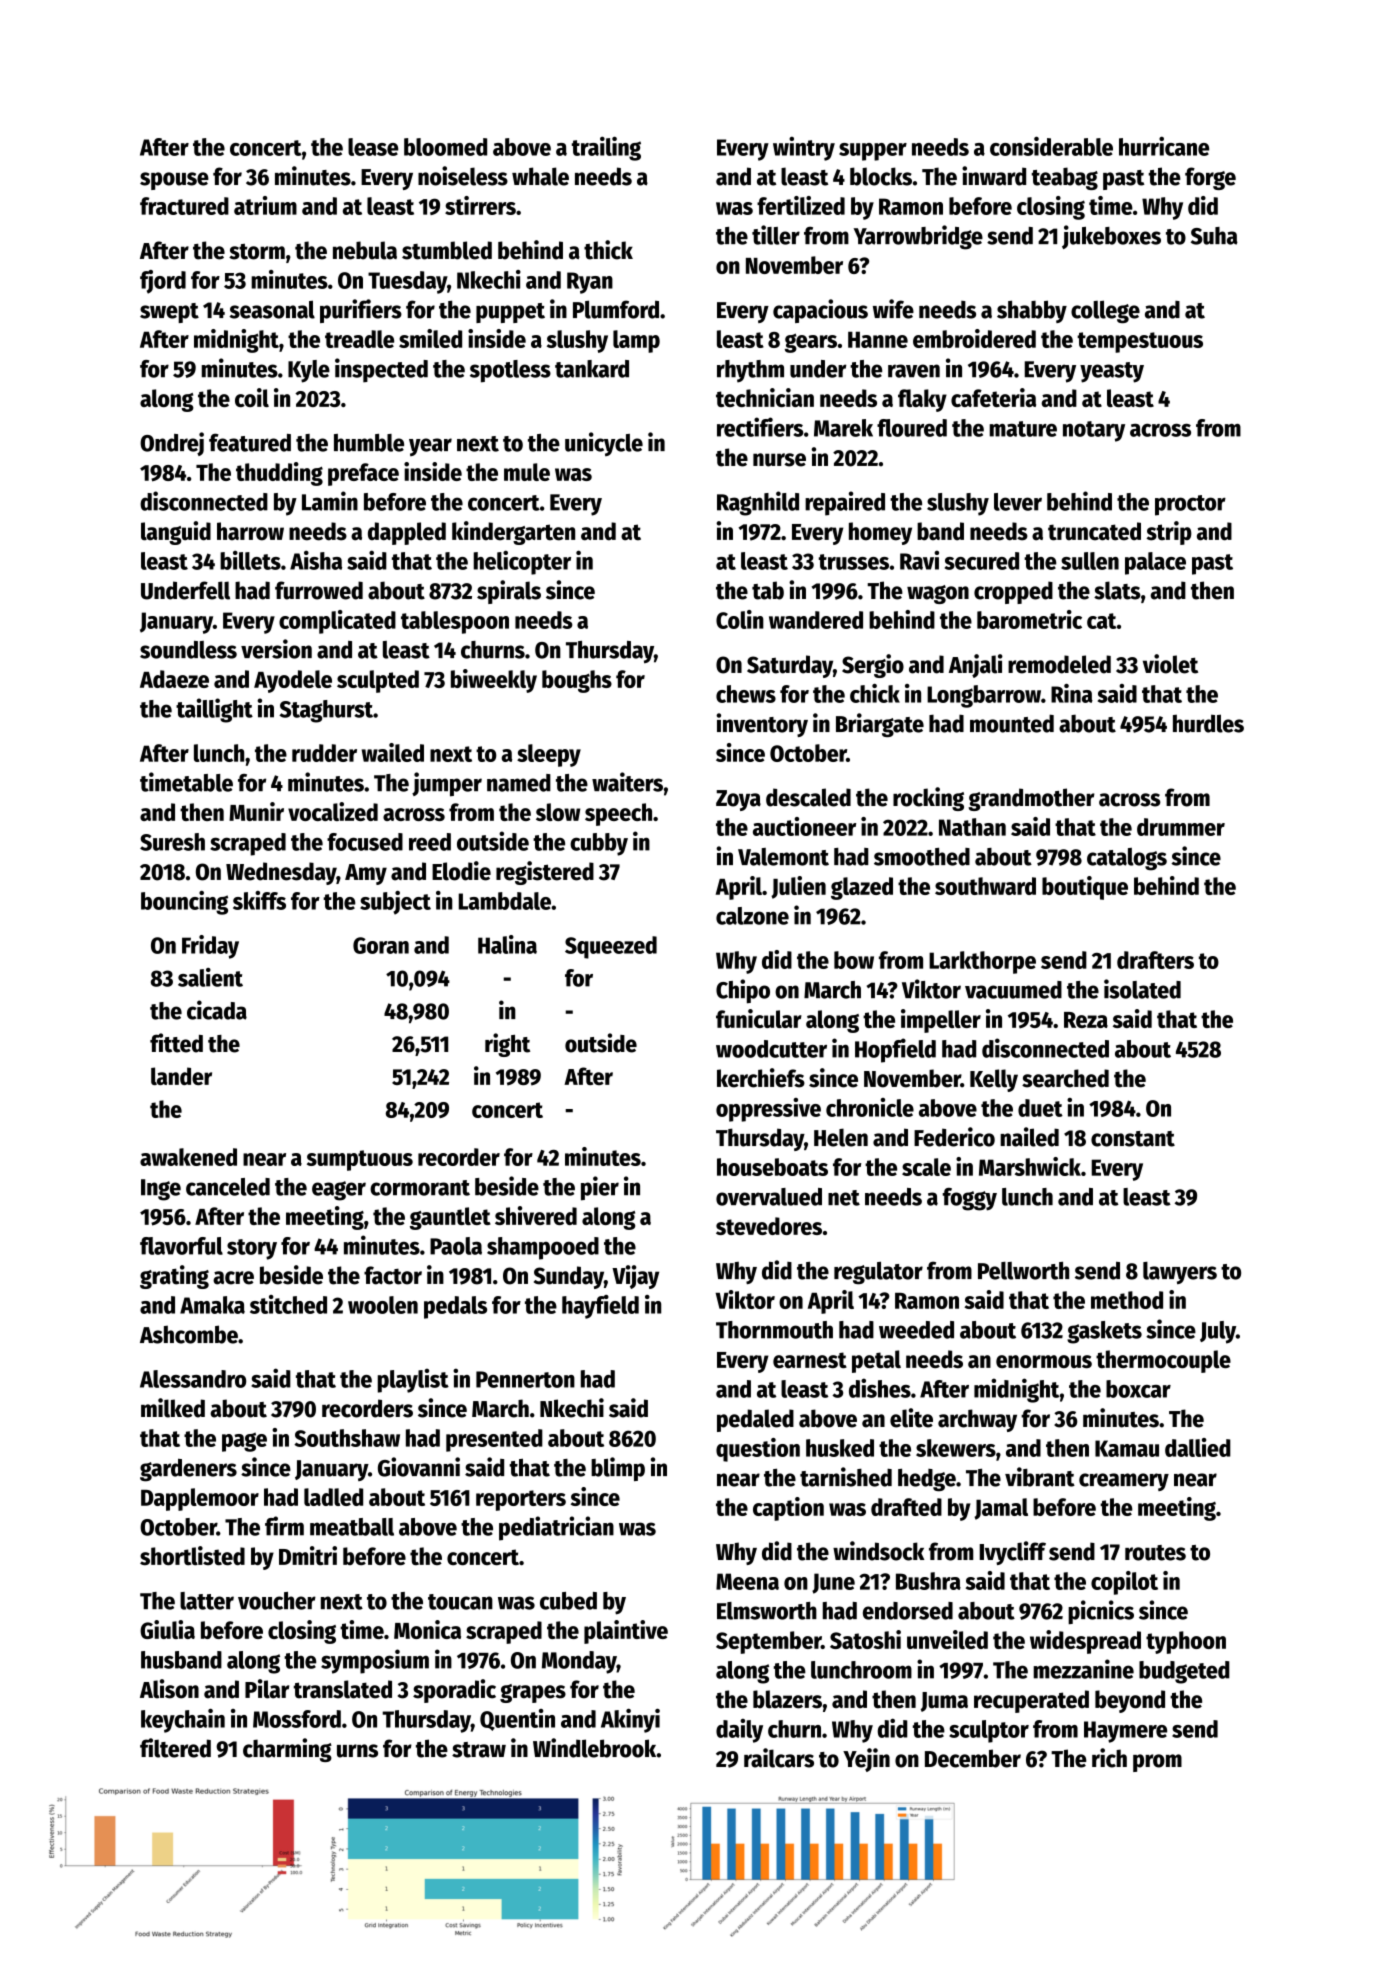 The width and height of the screenshot is (1386, 1969). Describe the element at coordinates (1023, 429) in the screenshot. I see `mature` at that location.
